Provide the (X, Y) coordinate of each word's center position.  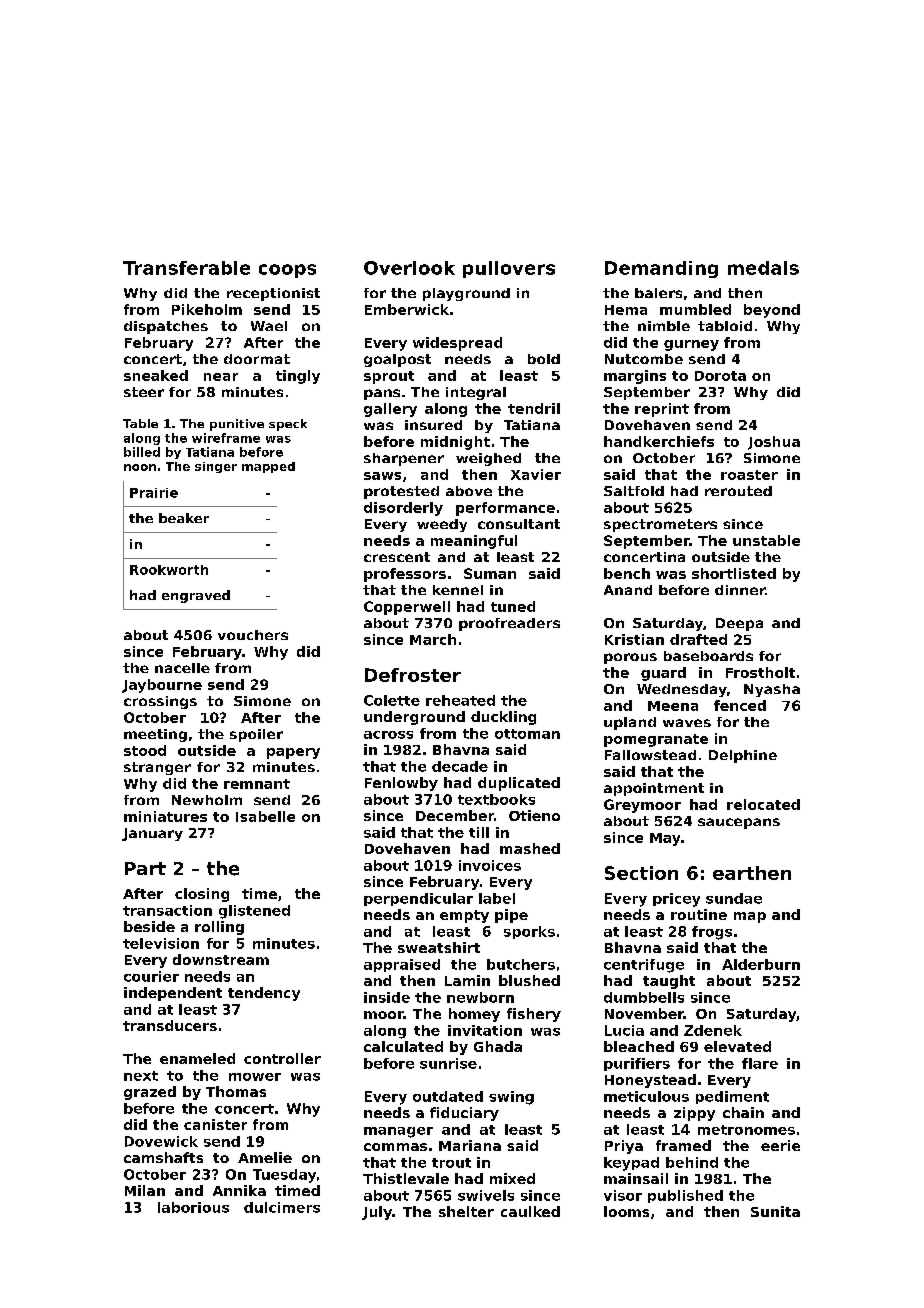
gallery (390, 410)
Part (145, 868)
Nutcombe (644, 359)
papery (293, 753)
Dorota (720, 376)
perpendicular (418, 899)
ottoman (527, 734)
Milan (145, 1190)
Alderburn (761, 964)
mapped (268, 467)
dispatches (166, 327)
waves (687, 723)
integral (476, 393)
